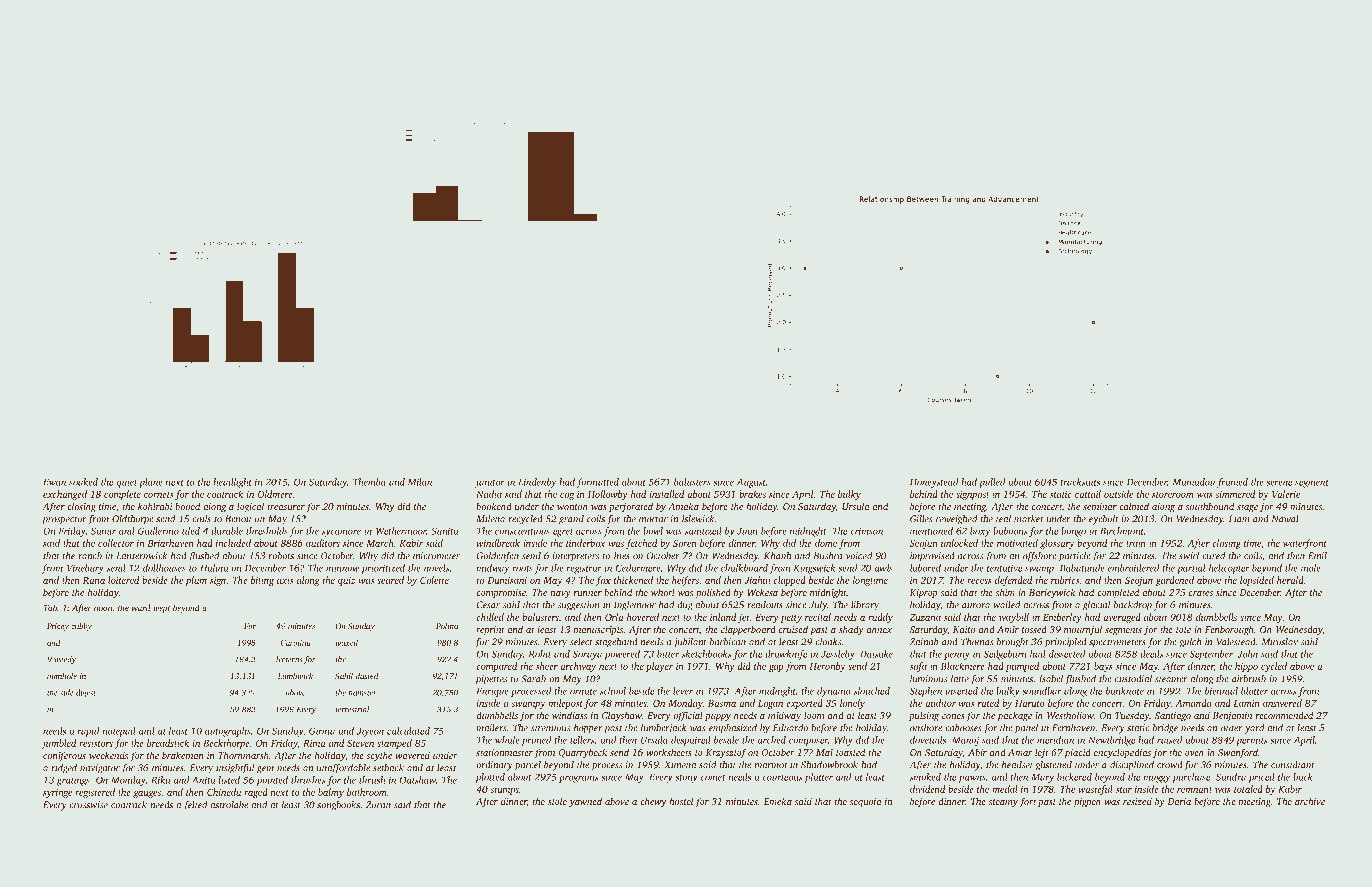 The width and height of the screenshot is (1372, 887). Describe the element at coordinates (338, 806) in the screenshot. I see `songbooks` at that location.
